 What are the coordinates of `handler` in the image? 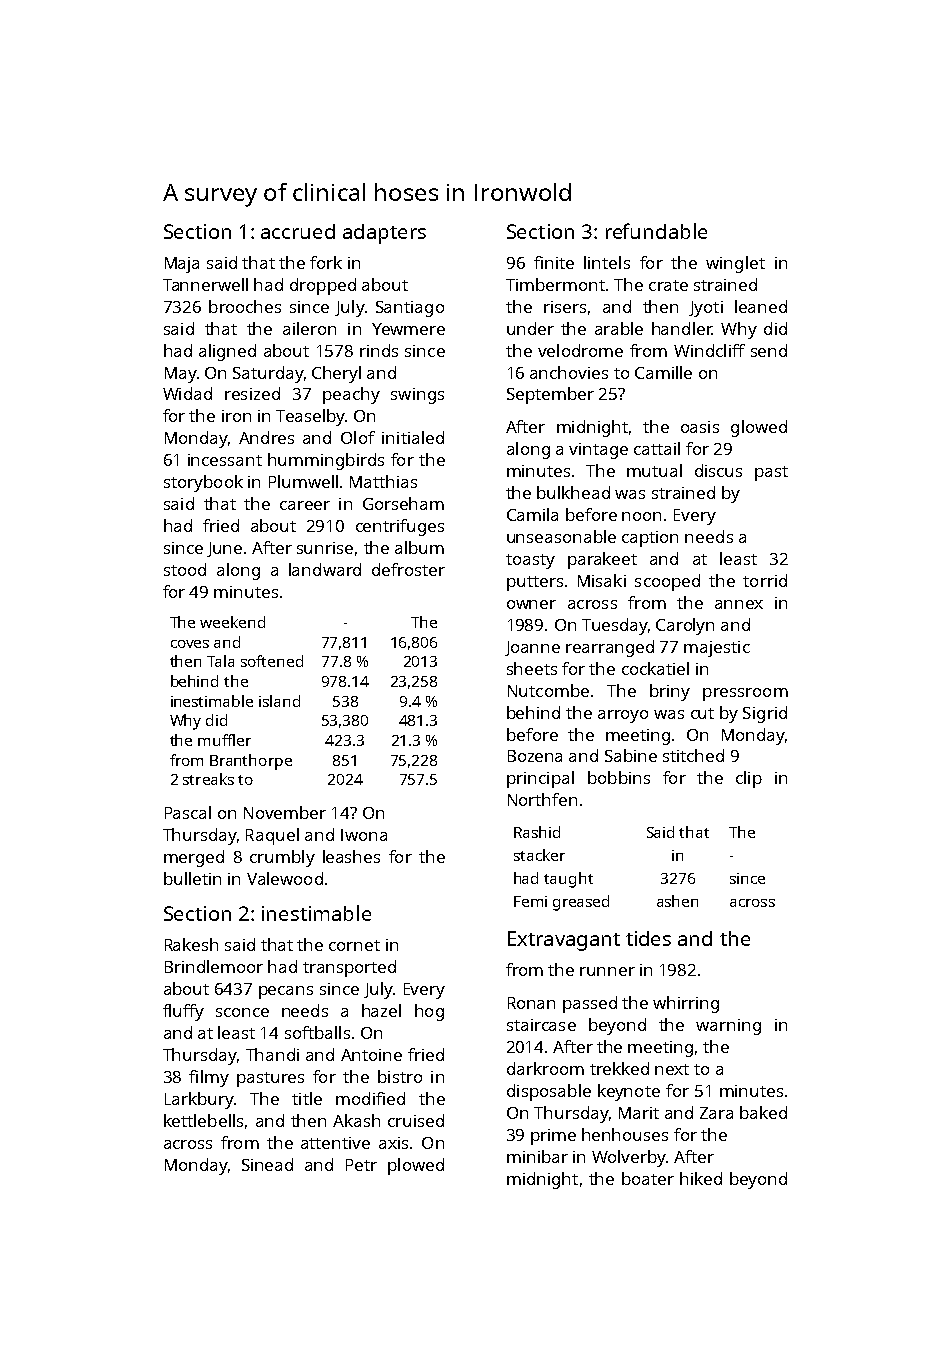 It's located at (682, 328).
